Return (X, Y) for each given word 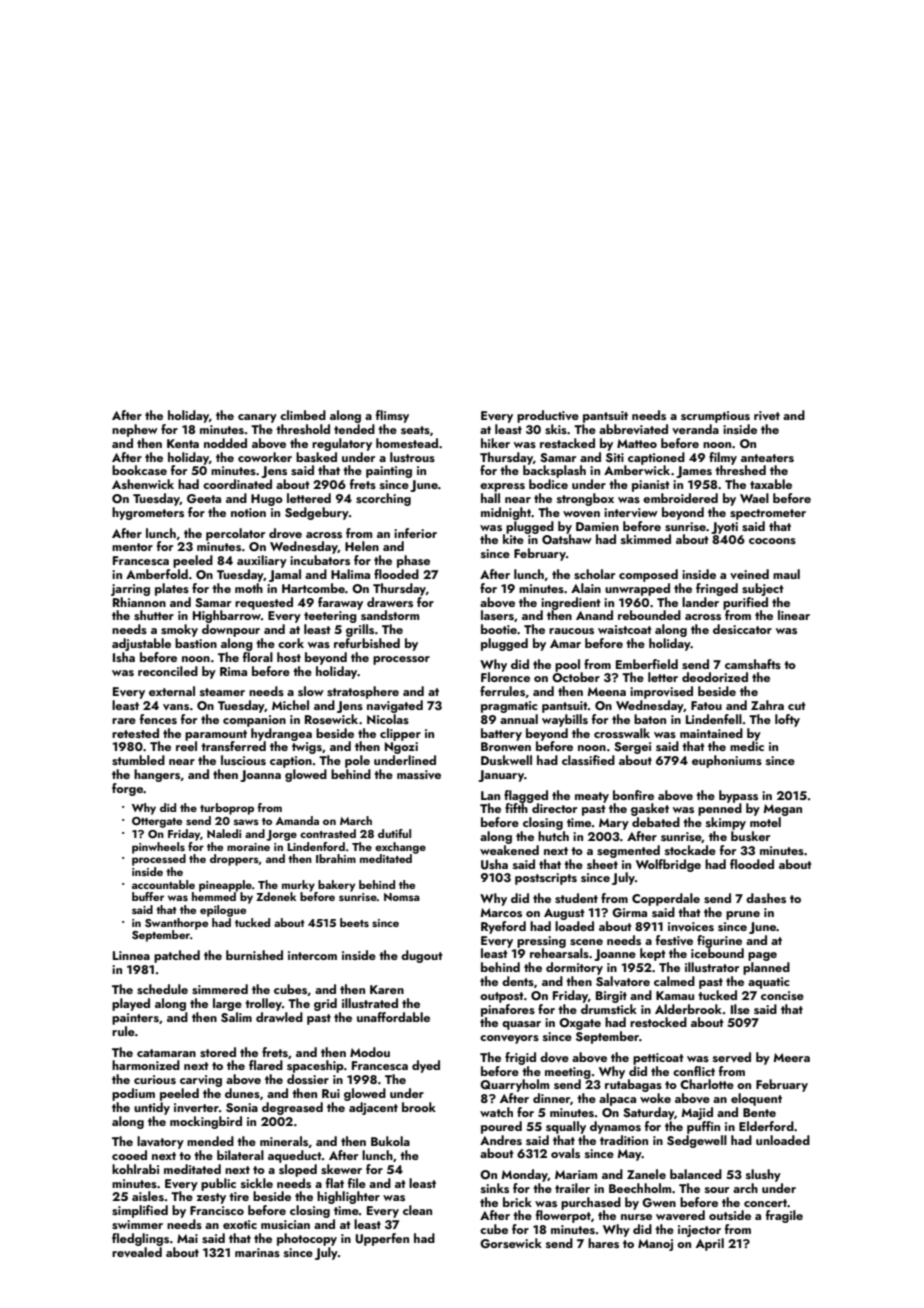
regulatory (342, 444)
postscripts (546, 879)
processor (401, 660)
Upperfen (382, 1239)
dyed (426, 1066)
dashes (766, 898)
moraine (248, 847)
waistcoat (625, 629)
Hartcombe (313, 588)
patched (177, 956)
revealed (137, 1252)
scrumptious (715, 417)
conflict (694, 1071)
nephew (135, 430)
